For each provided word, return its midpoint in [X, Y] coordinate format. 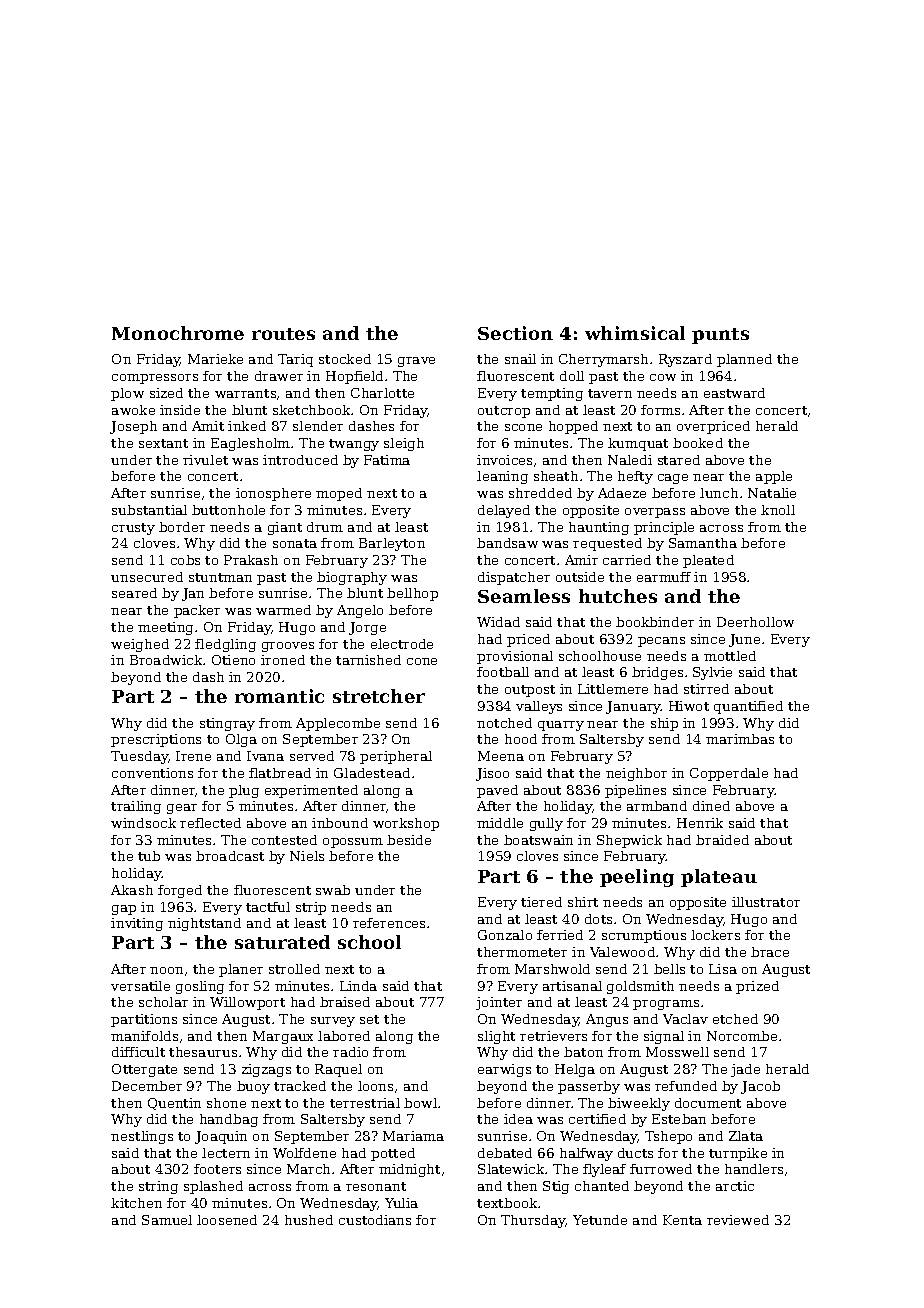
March [308, 1169]
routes [283, 334]
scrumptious [644, 936]
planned [744, 360]
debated [505, 1153]
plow [127, 394]
